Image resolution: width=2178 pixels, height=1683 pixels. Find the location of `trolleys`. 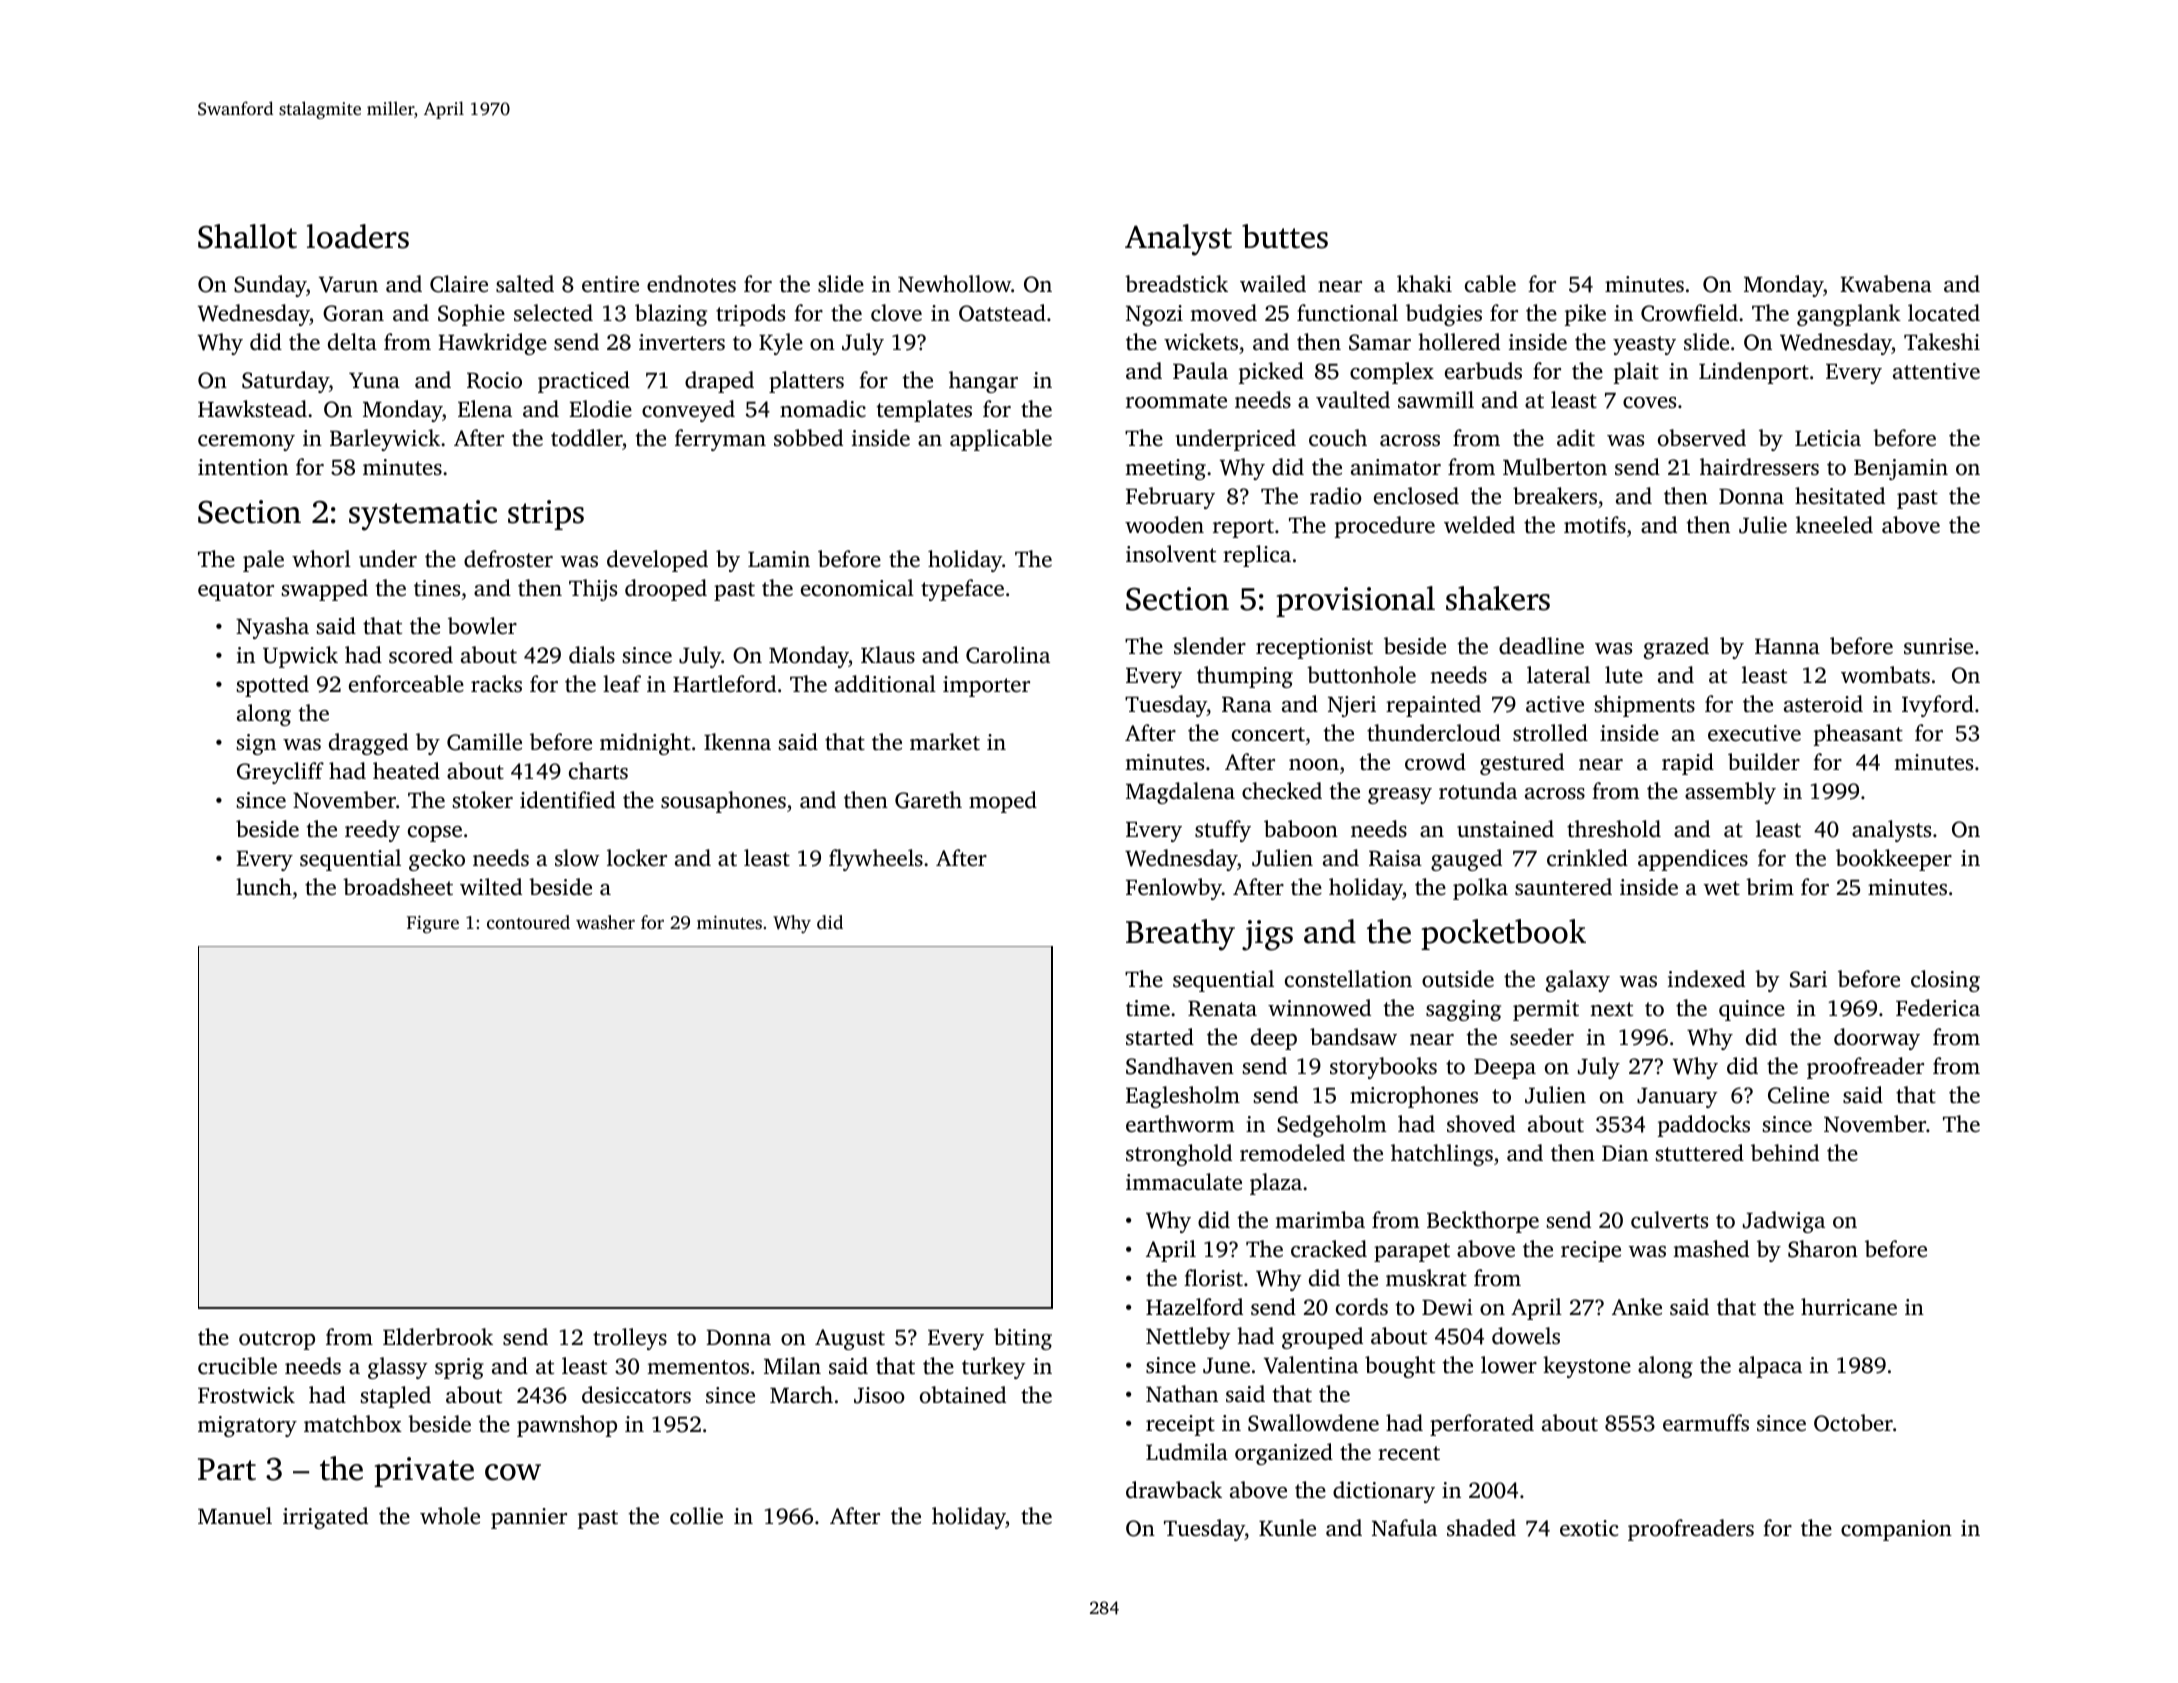

trolleys is located at coordinates (630, 1339).
